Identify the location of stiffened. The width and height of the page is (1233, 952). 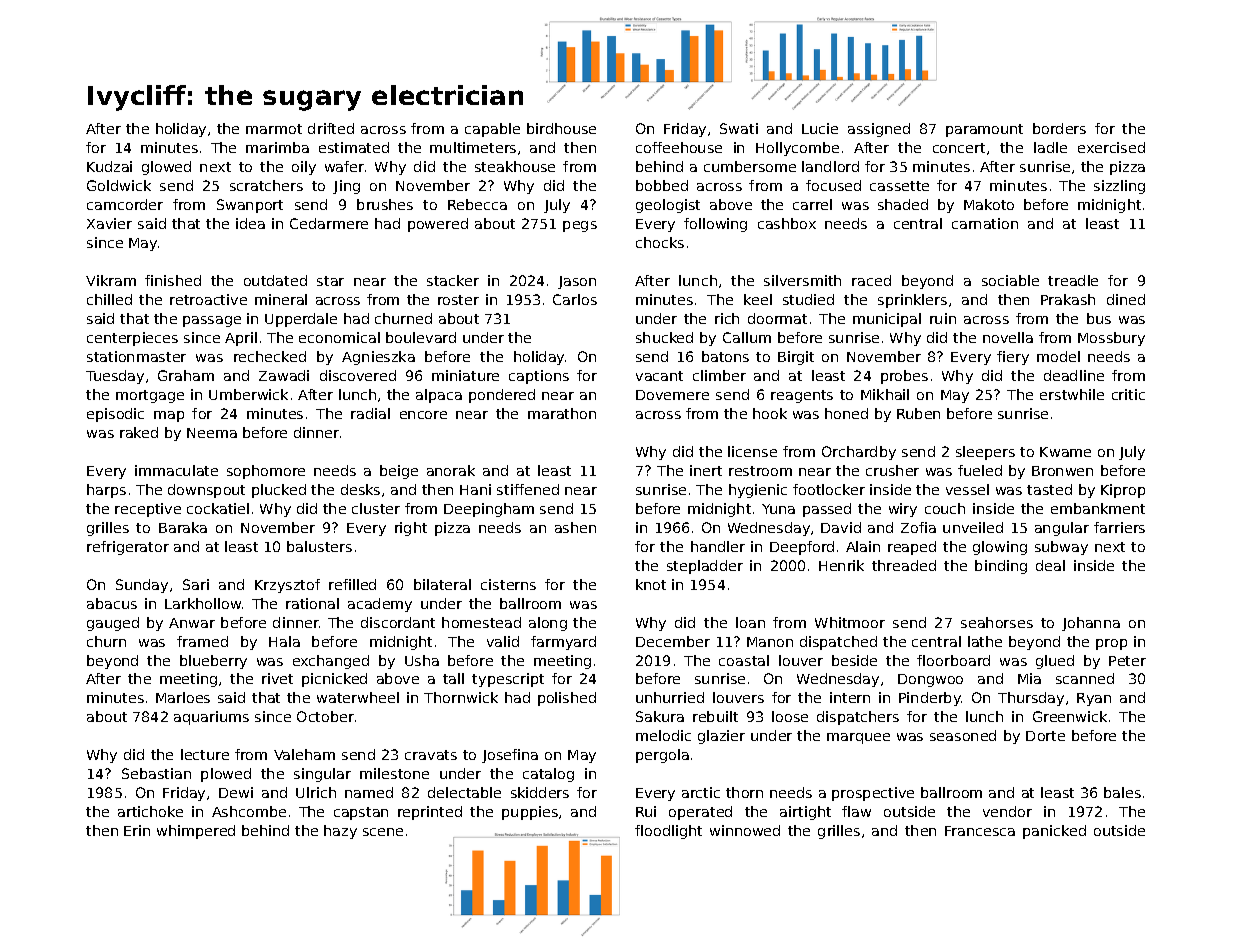
(528, 489).
